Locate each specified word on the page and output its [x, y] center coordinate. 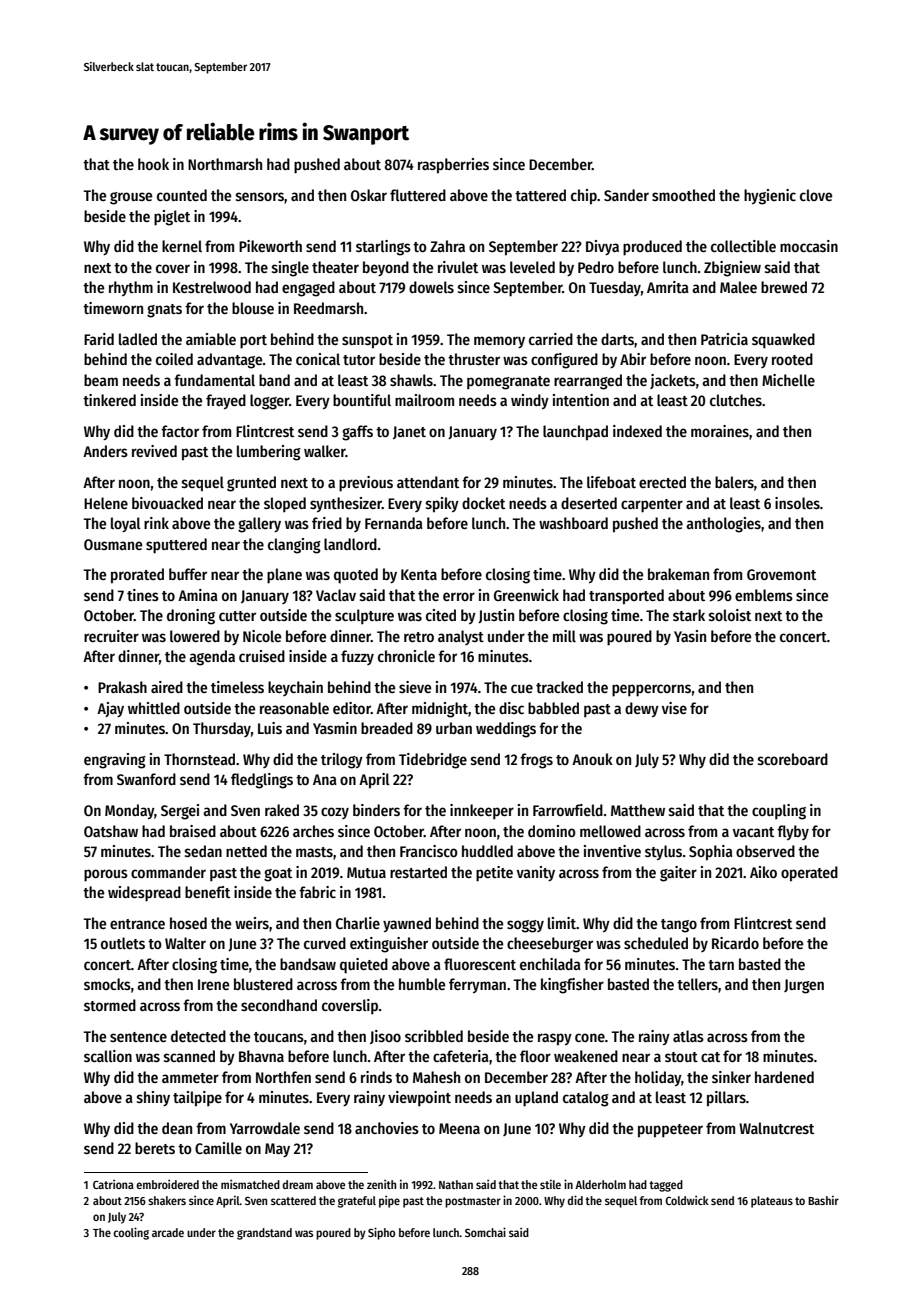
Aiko [763, 872]
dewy [642, 709]
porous [106, 875]
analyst [461, 637]
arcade [168, 1232]
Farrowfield [568, 810]
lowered [195, 636]
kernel [182, 246]
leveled [532, 267]
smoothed [683, 195]
